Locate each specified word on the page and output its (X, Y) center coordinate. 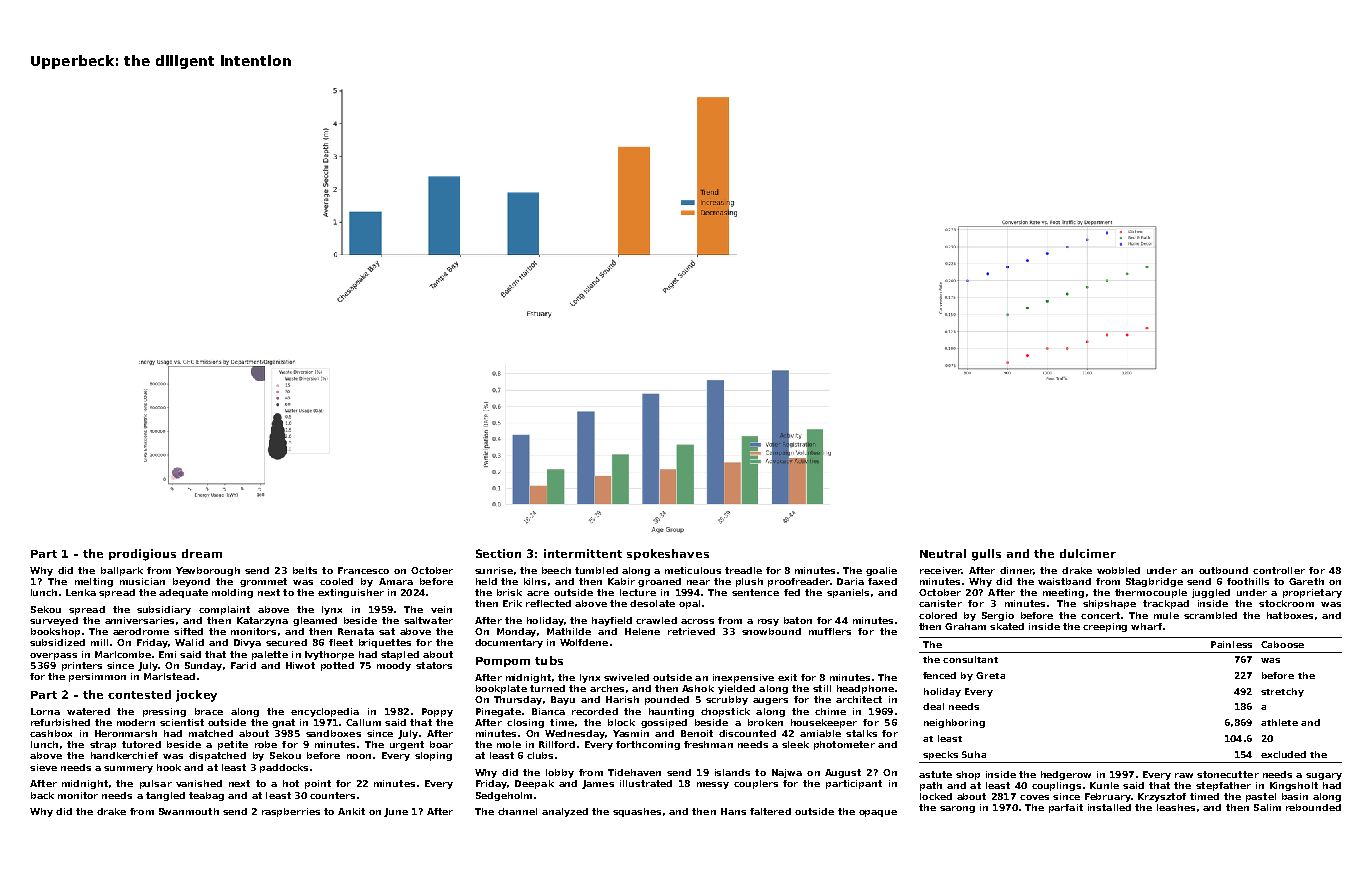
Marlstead (169, 676)
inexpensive (743, 678)
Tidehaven (634, 772)
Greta (990, 675)
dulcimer (1088, 553)
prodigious (142, 555)
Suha (974, 754)
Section (498, 553)
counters (332, 795)
